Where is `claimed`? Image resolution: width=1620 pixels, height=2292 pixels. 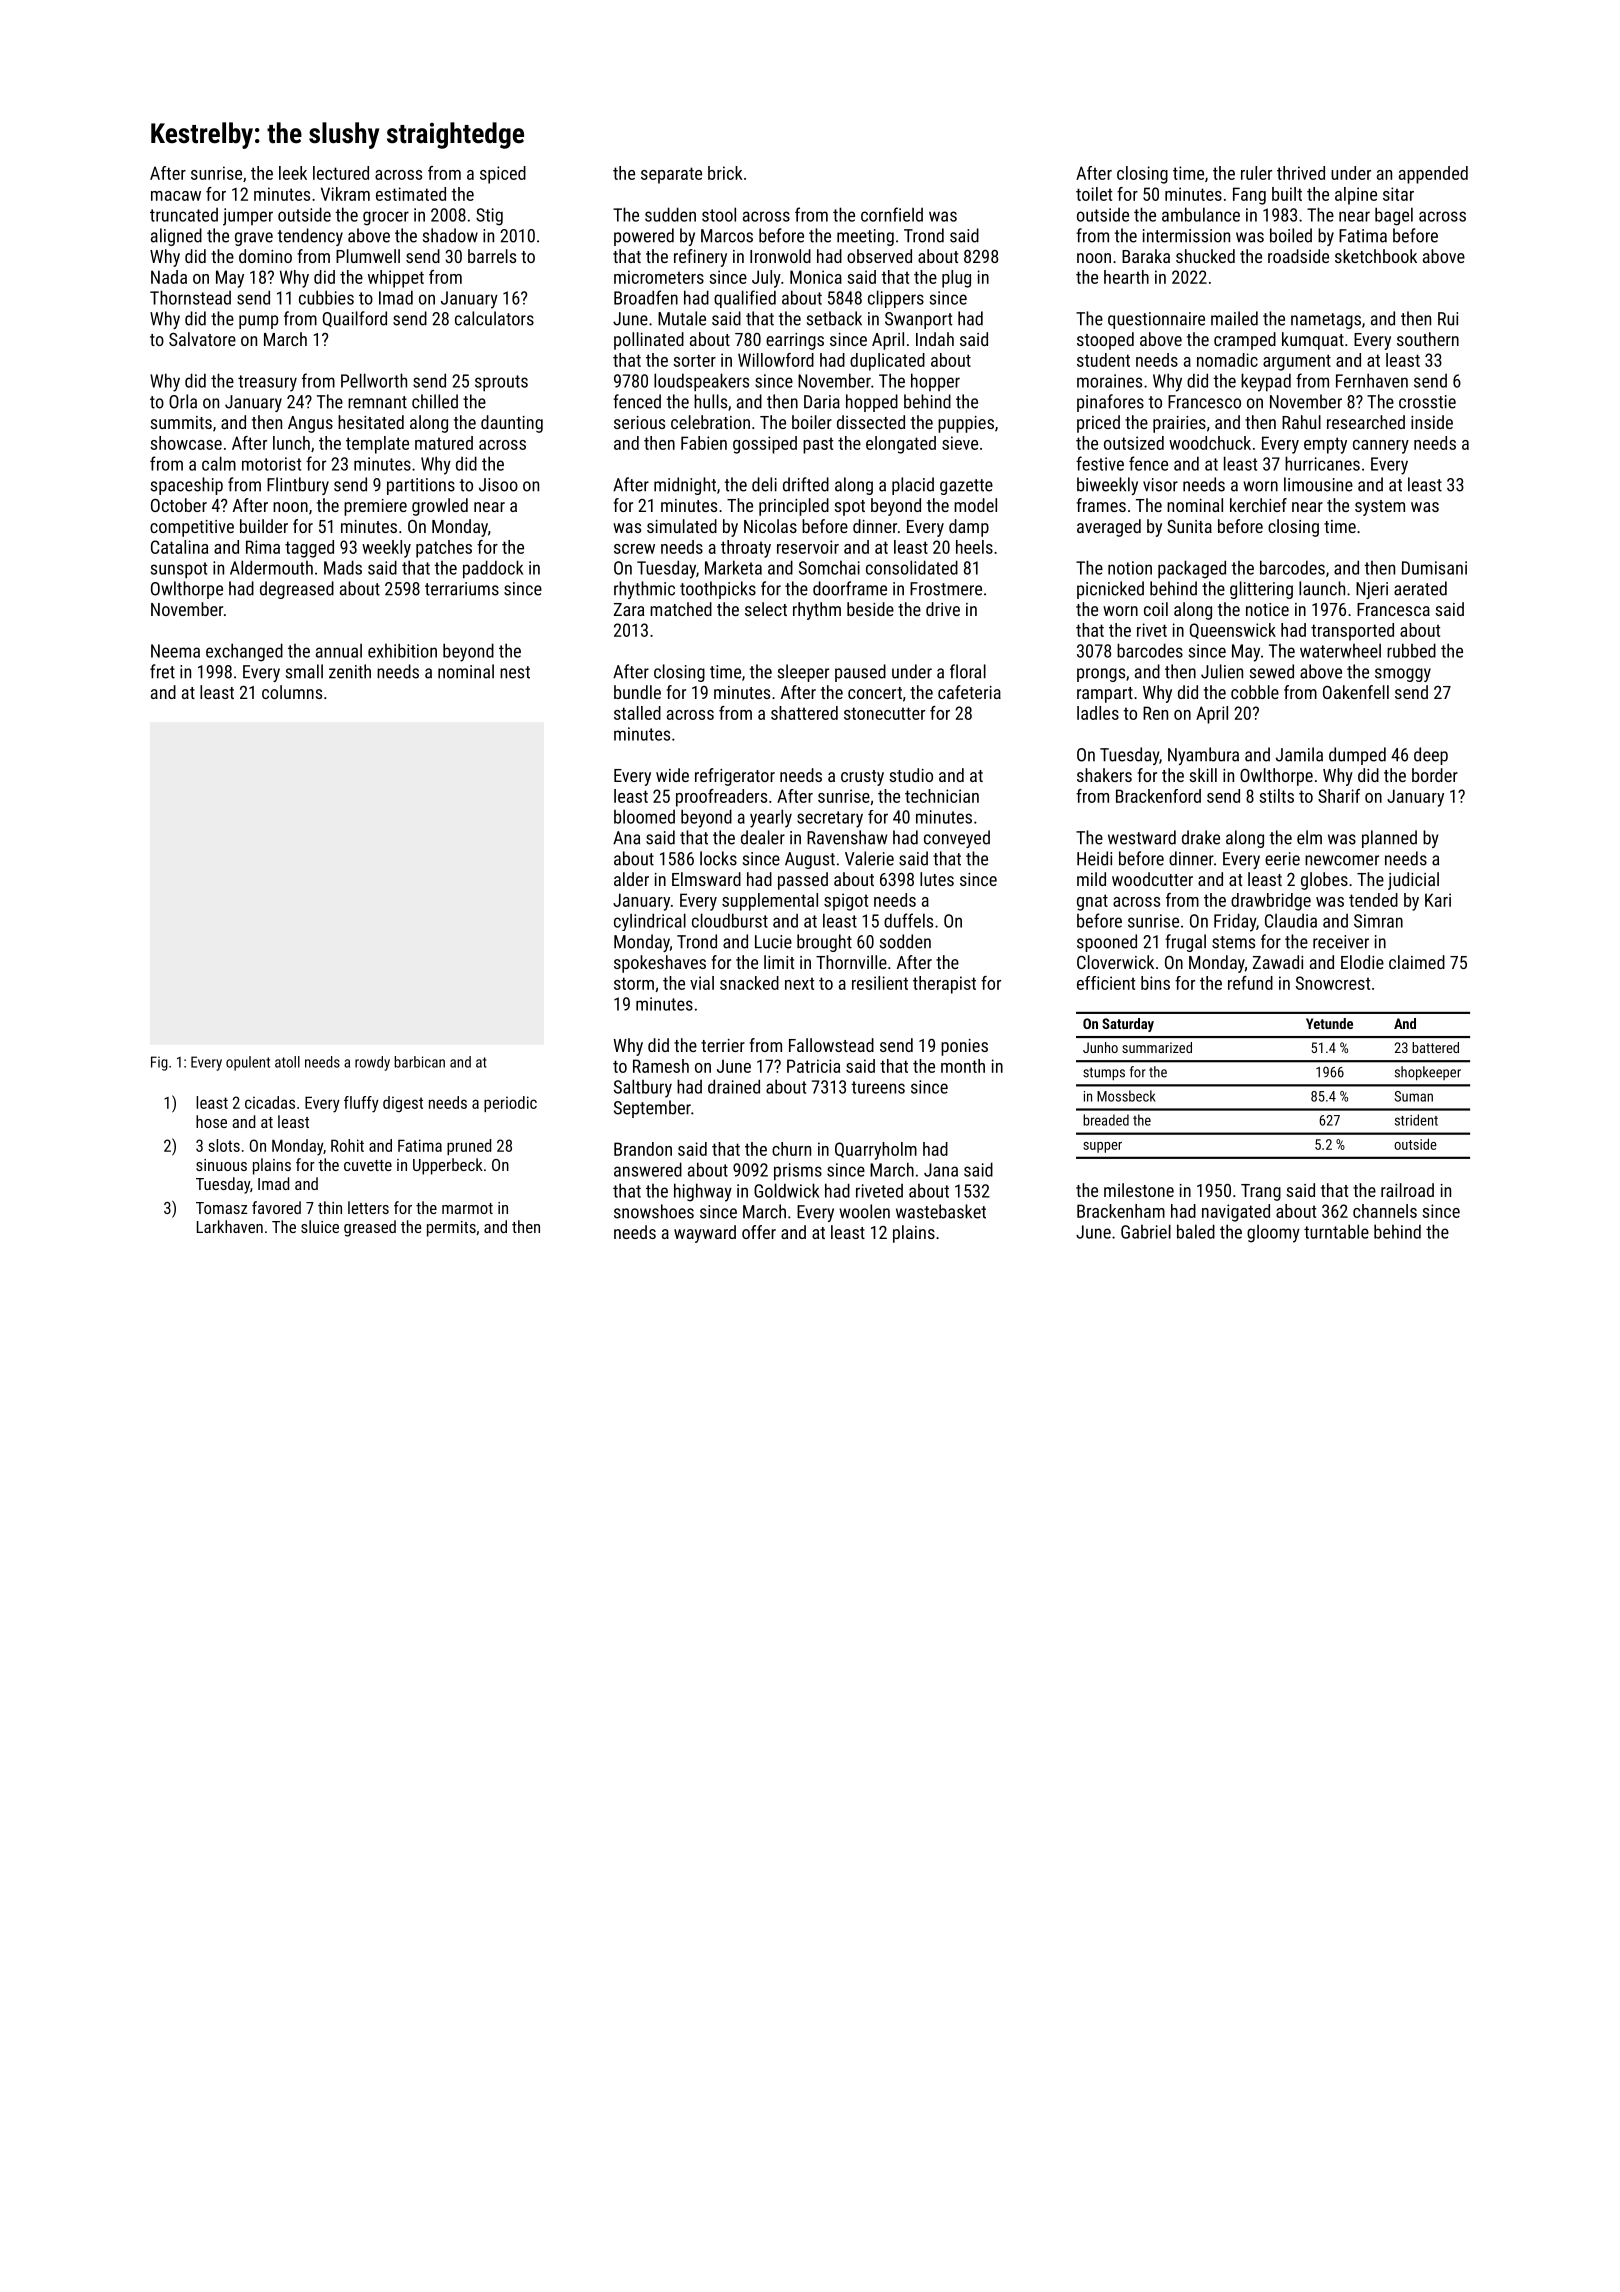
claimed is located at coordinates (1417, 962).
